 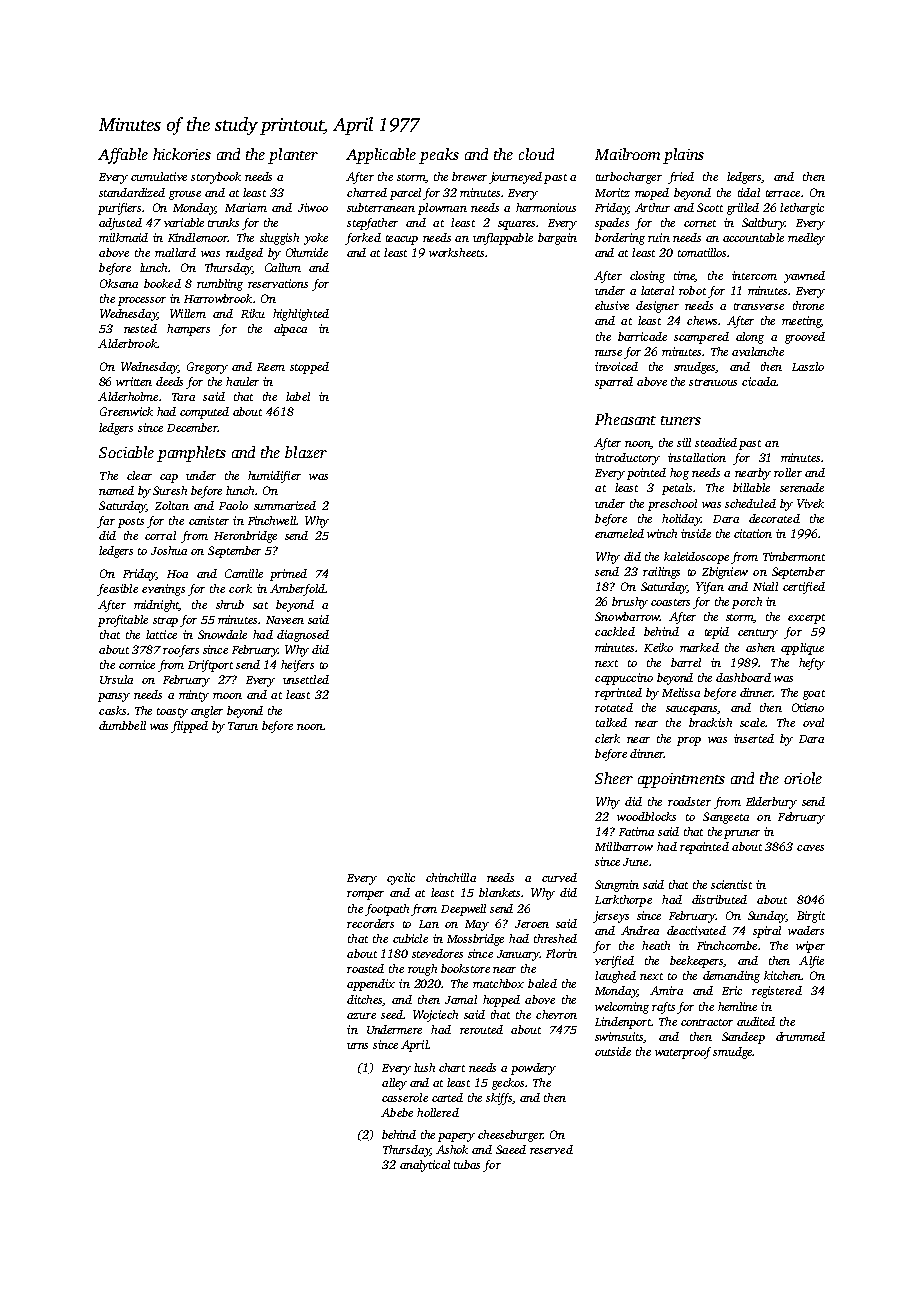 What do you see at coordinates (381, 156) in the screenshot?
I see `Applicable` at bounding box center [381, 156].
